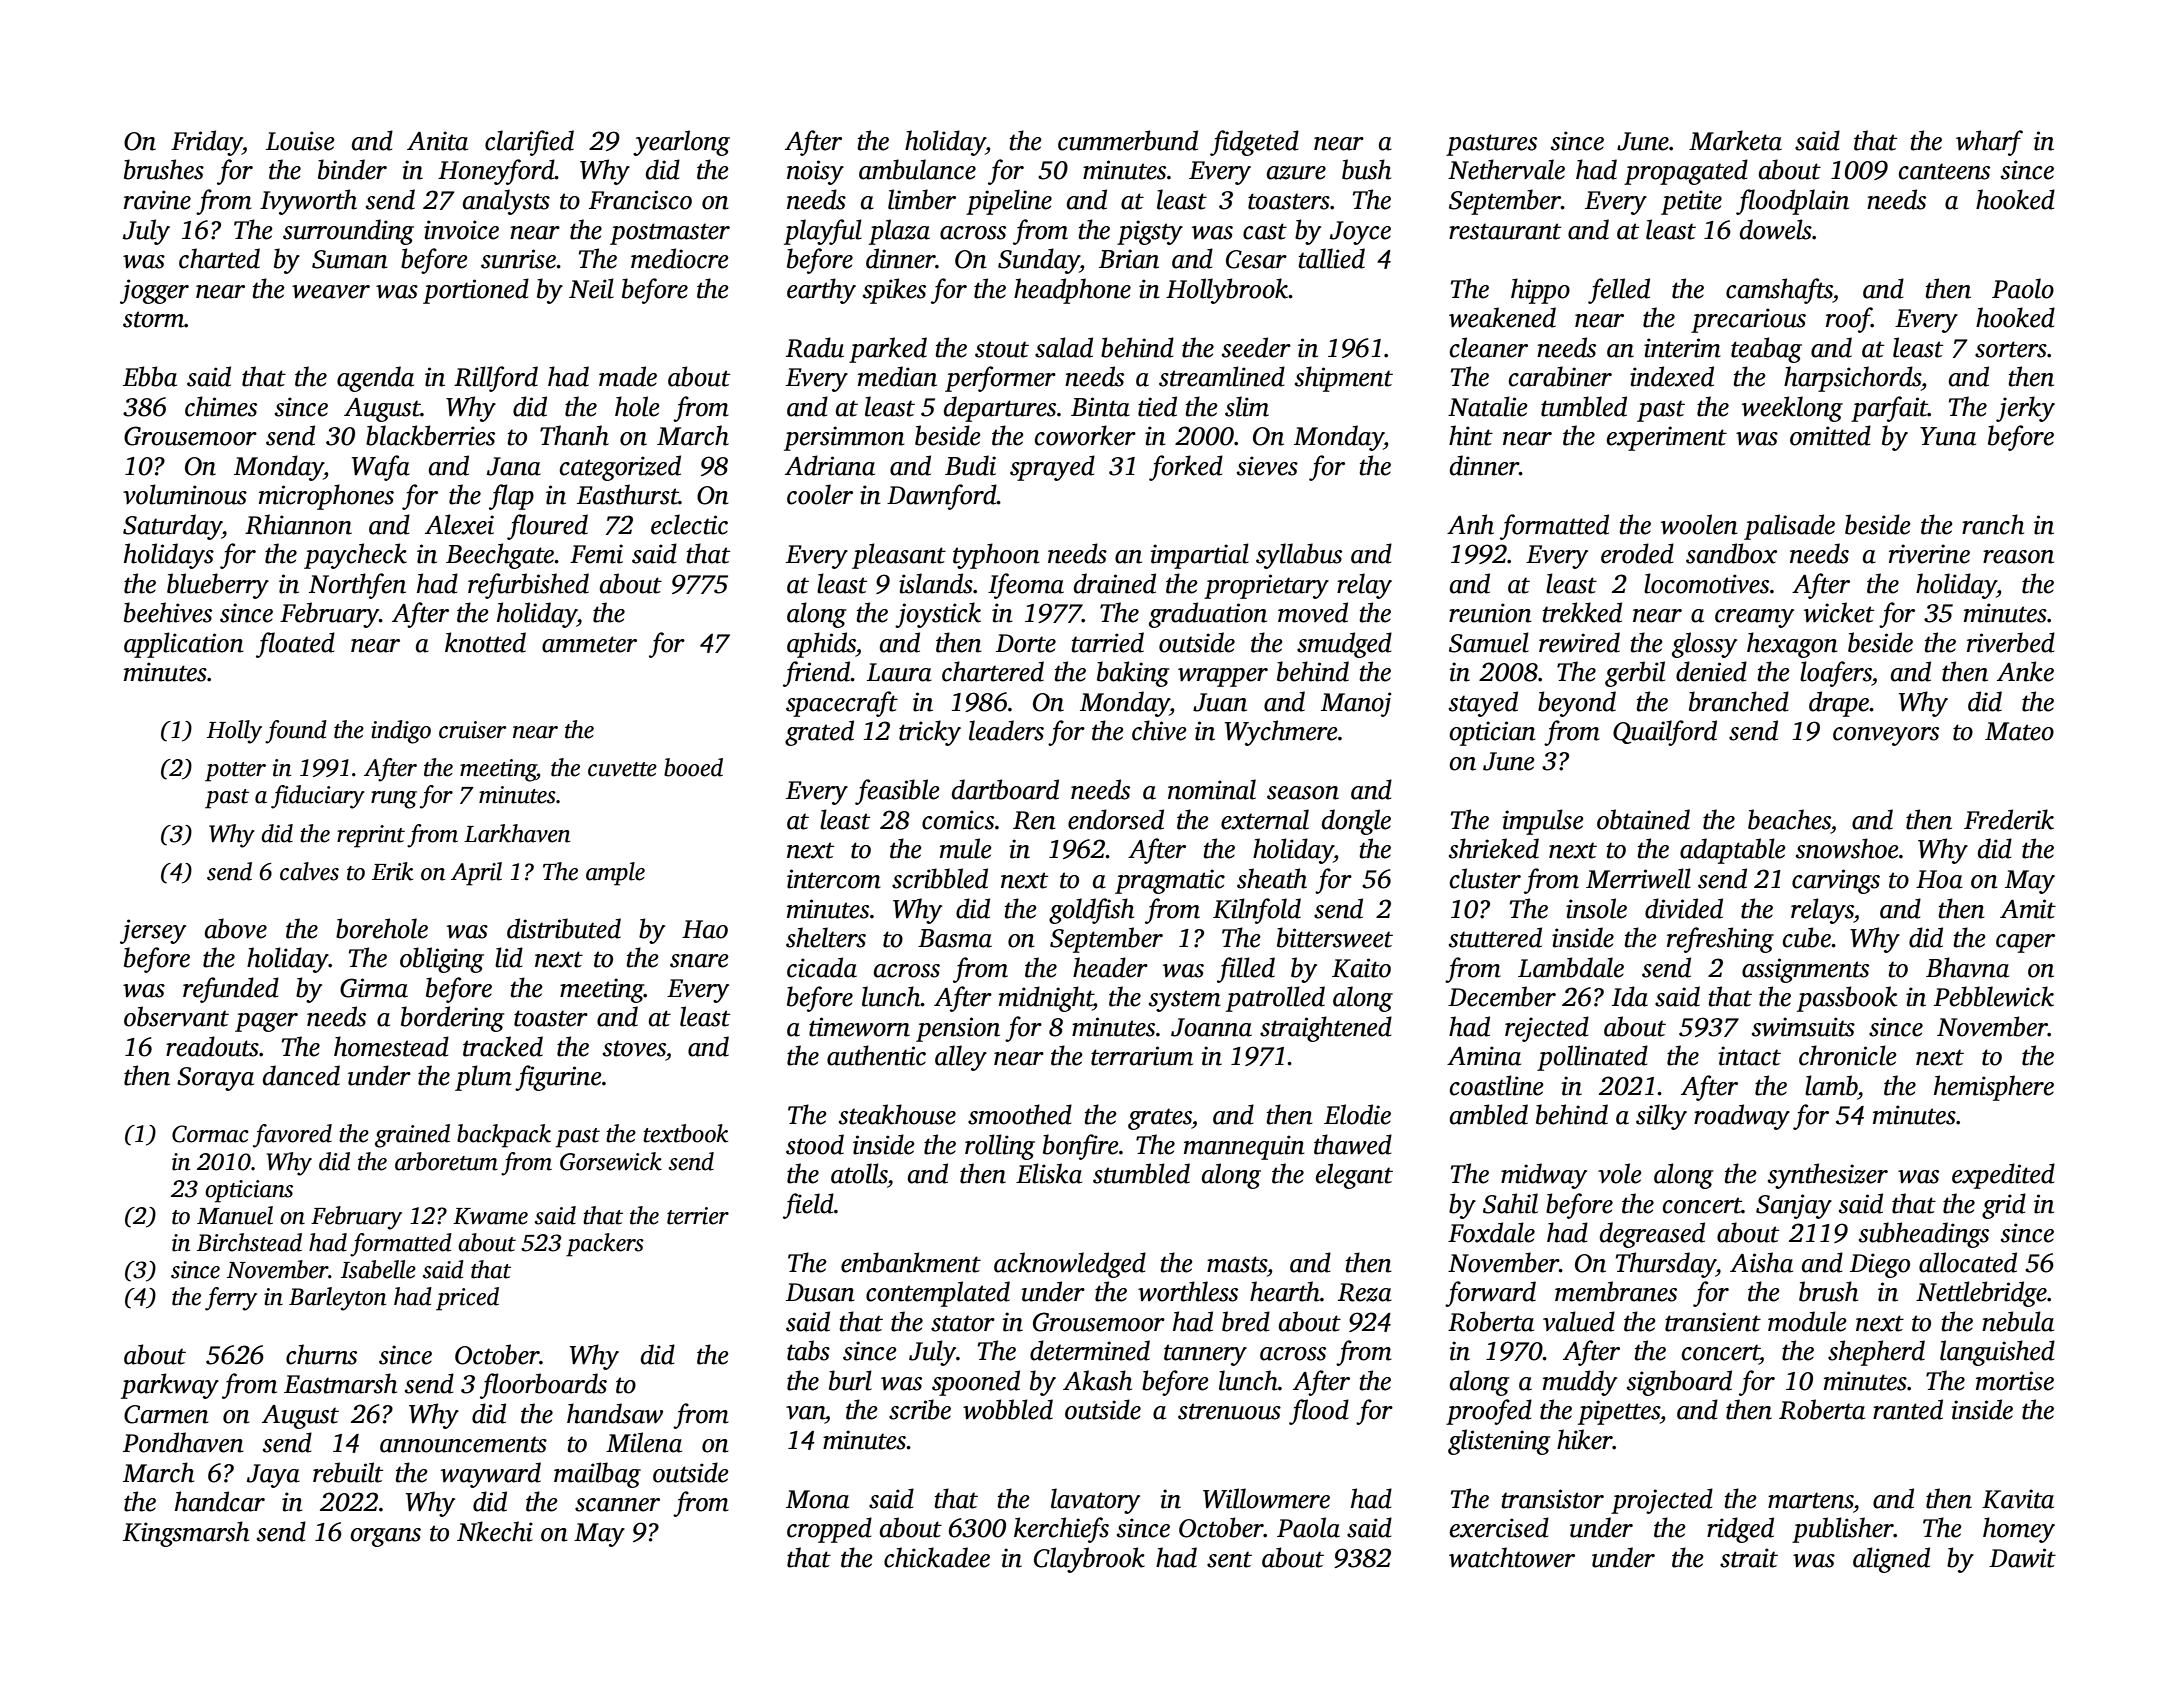 Image resolution: width=2178 pixels, height=1683 pixels. What do you see at coordinates (529, 143) in the image?
I see `clarified` at bounding box center [529, 143].
